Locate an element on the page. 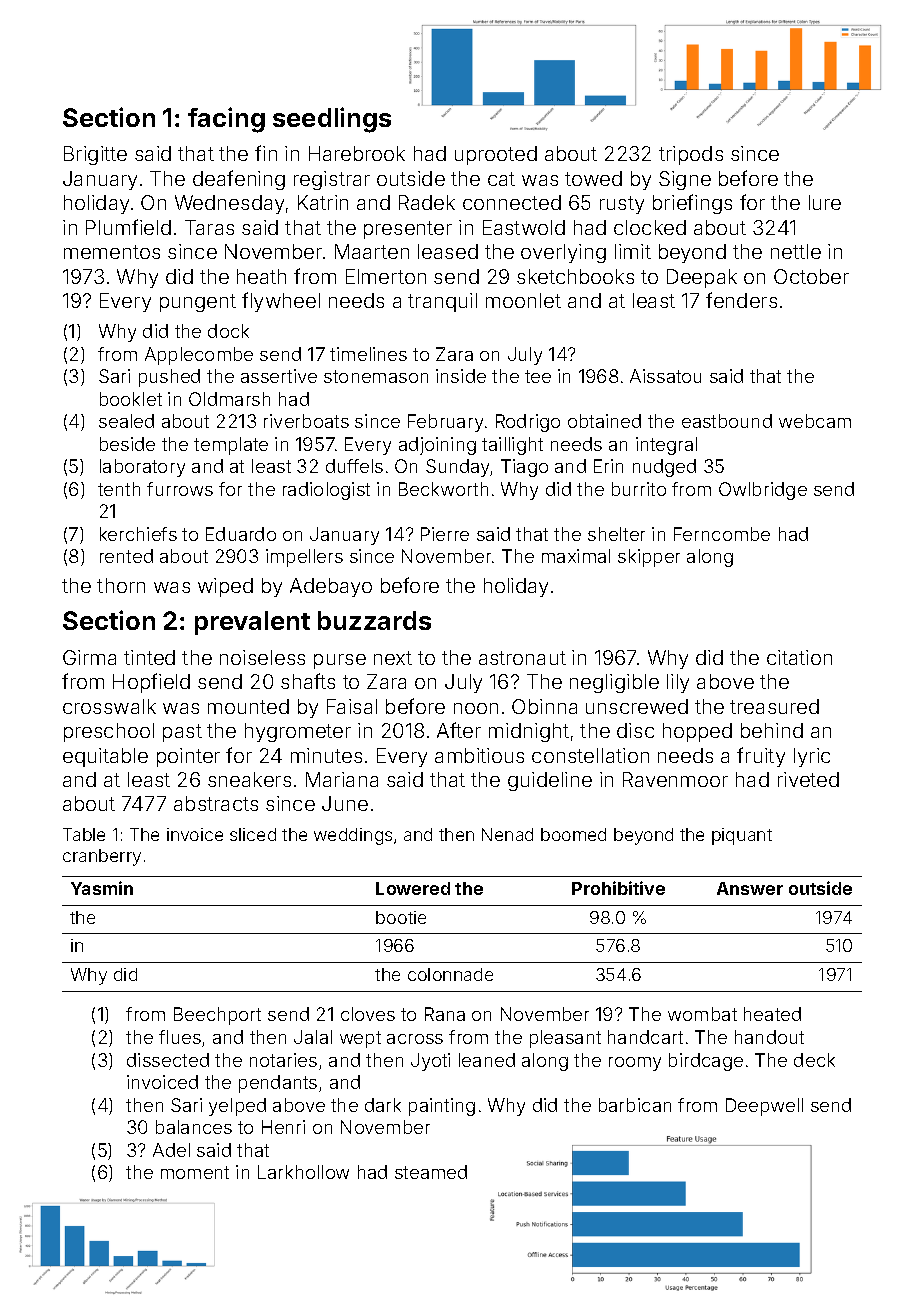 The width and height of the page is (924, 1314). guideline is located at coordinates (550, 781).
